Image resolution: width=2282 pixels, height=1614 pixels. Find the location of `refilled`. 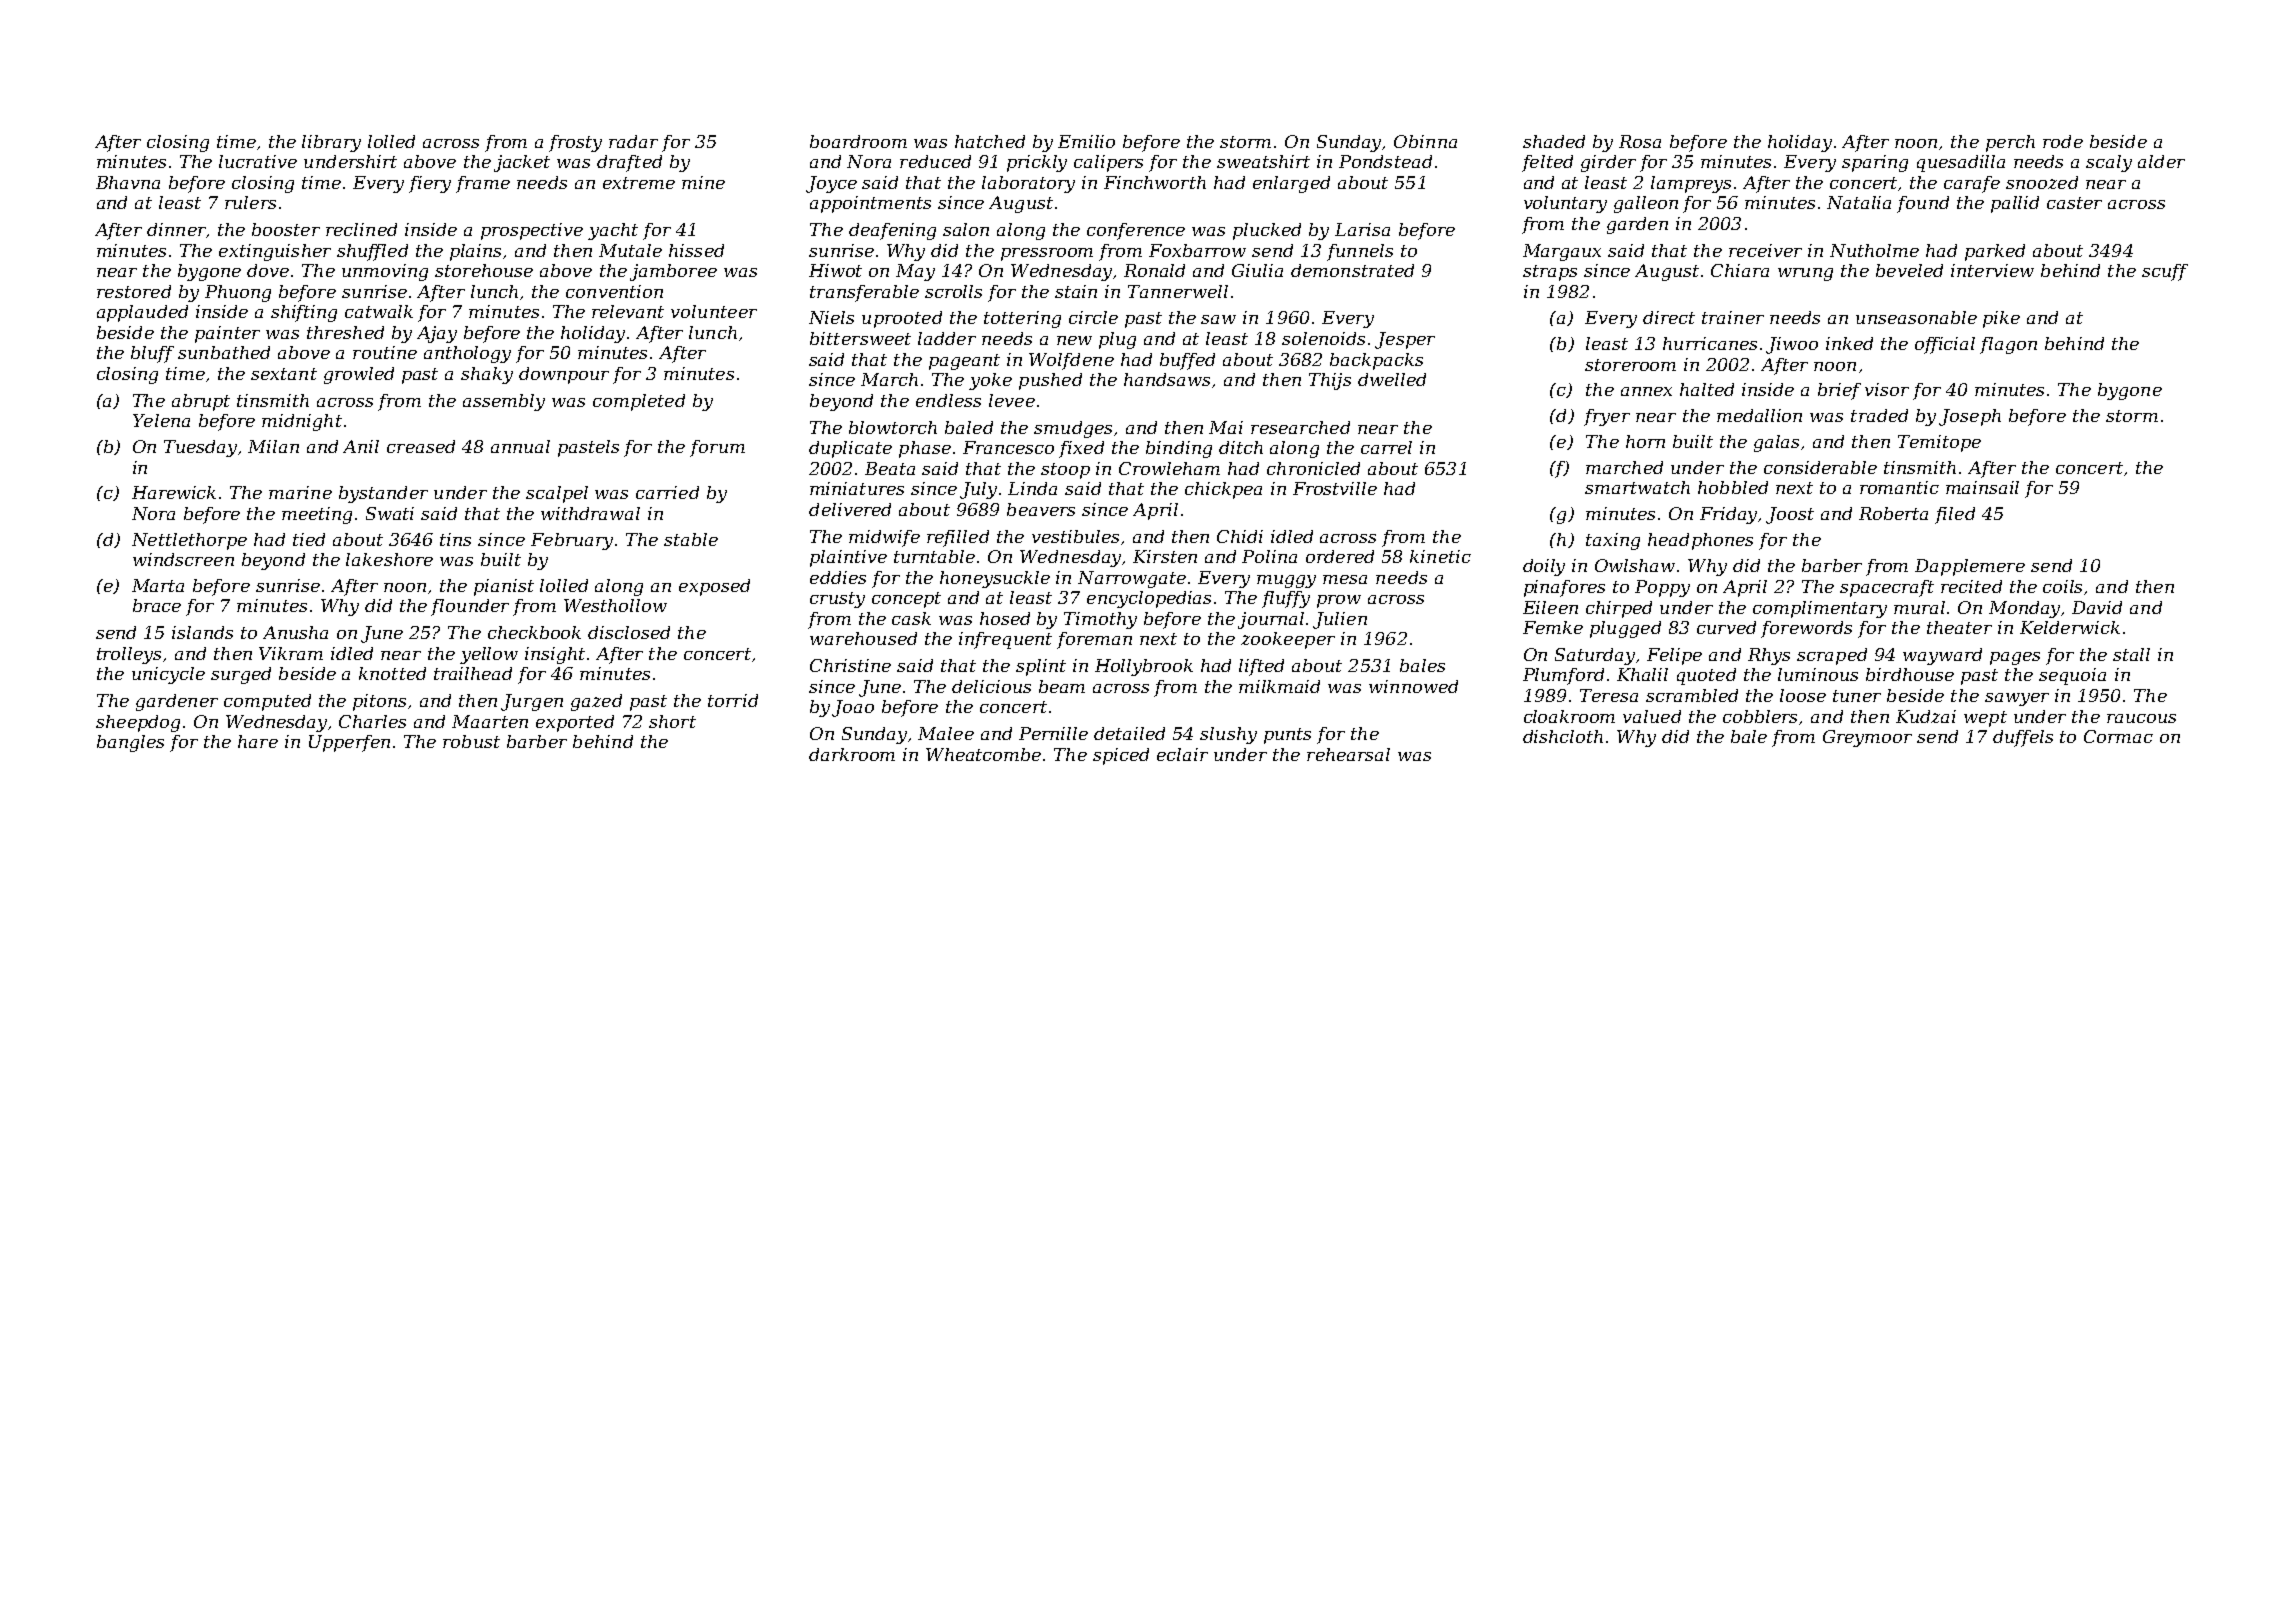

refilled is located at coordinates (958, 538).
